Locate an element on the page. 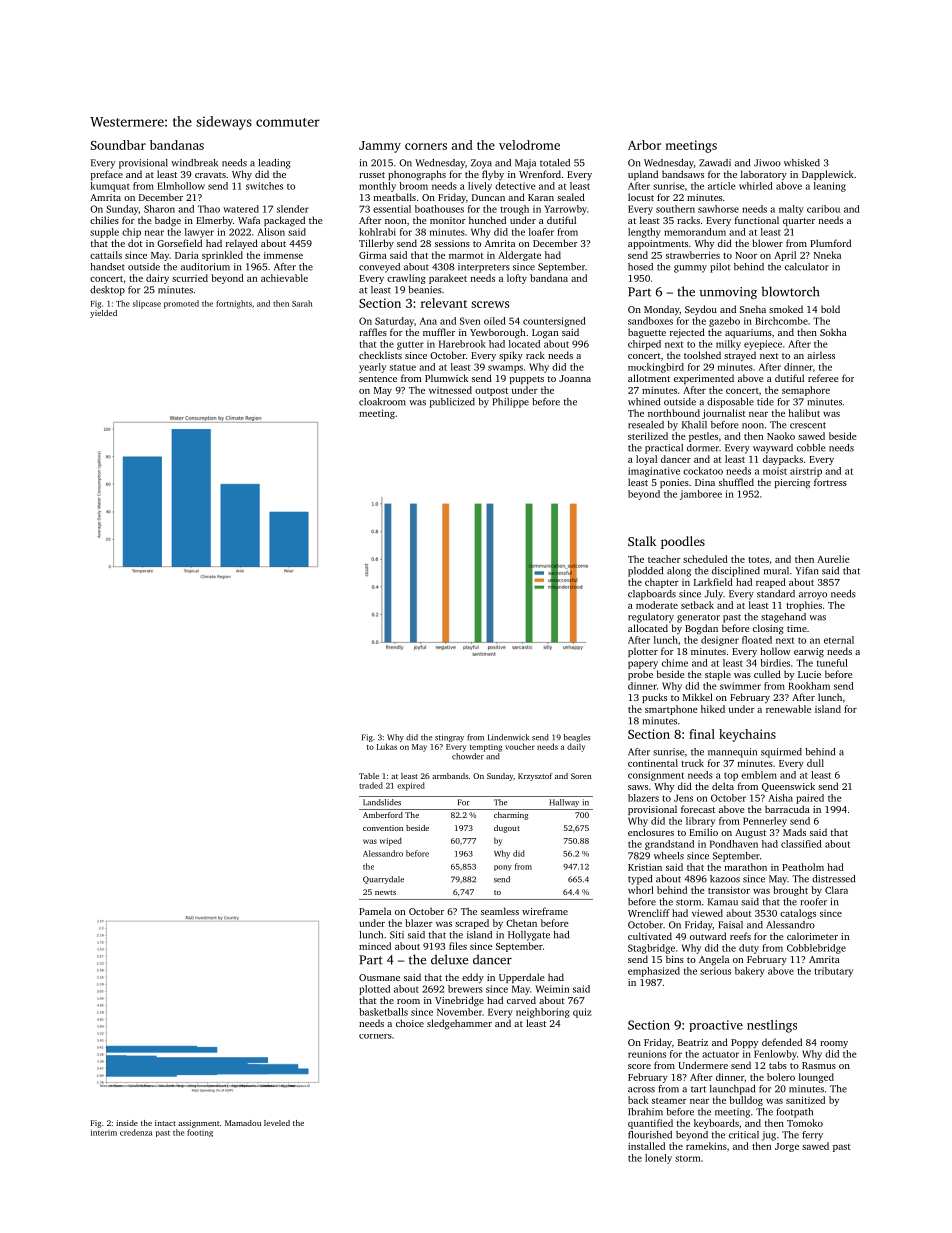  assignment is located at coordinates (198, 1124).
